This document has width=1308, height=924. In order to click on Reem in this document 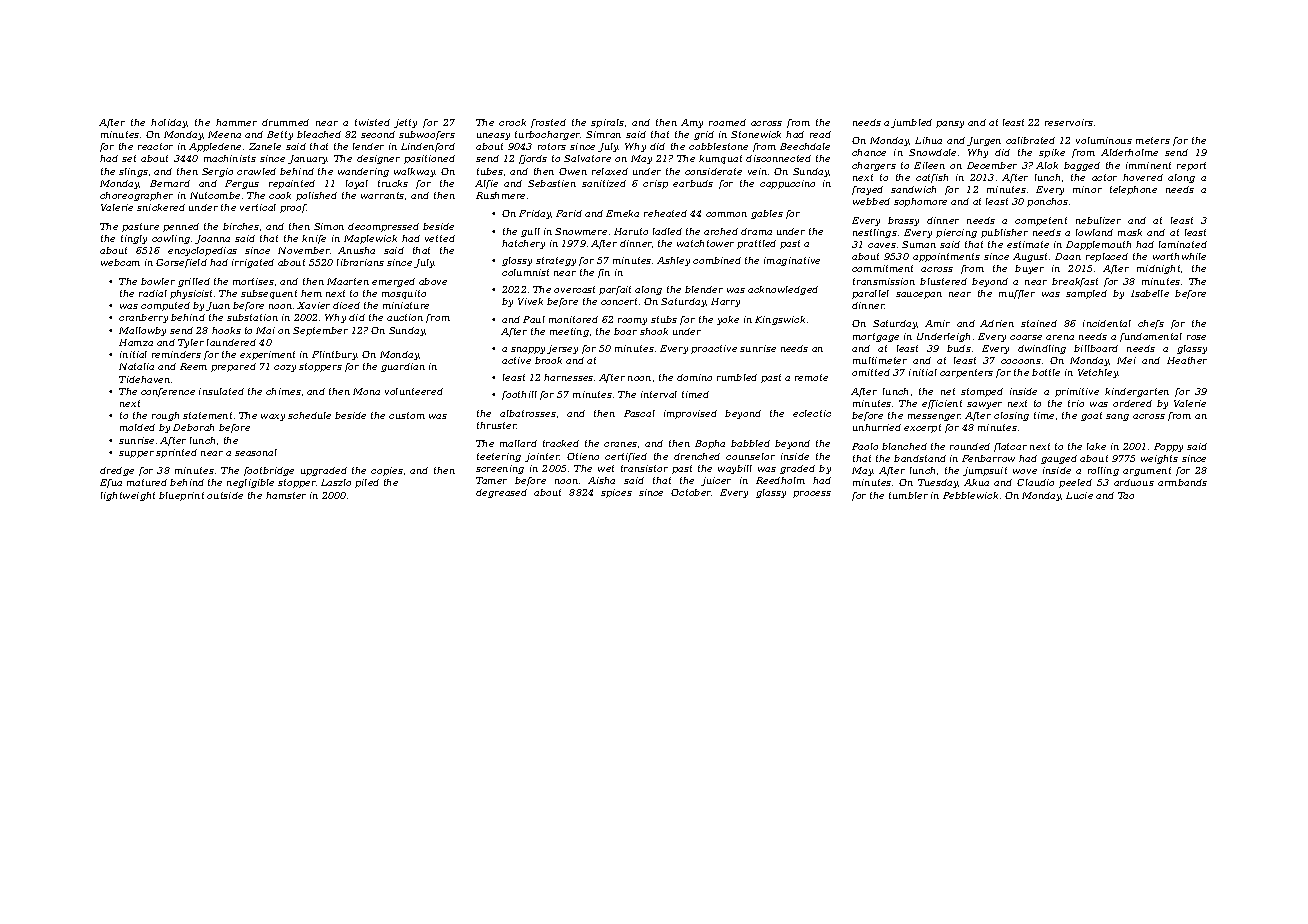, I will do `click(193, 366)`.
